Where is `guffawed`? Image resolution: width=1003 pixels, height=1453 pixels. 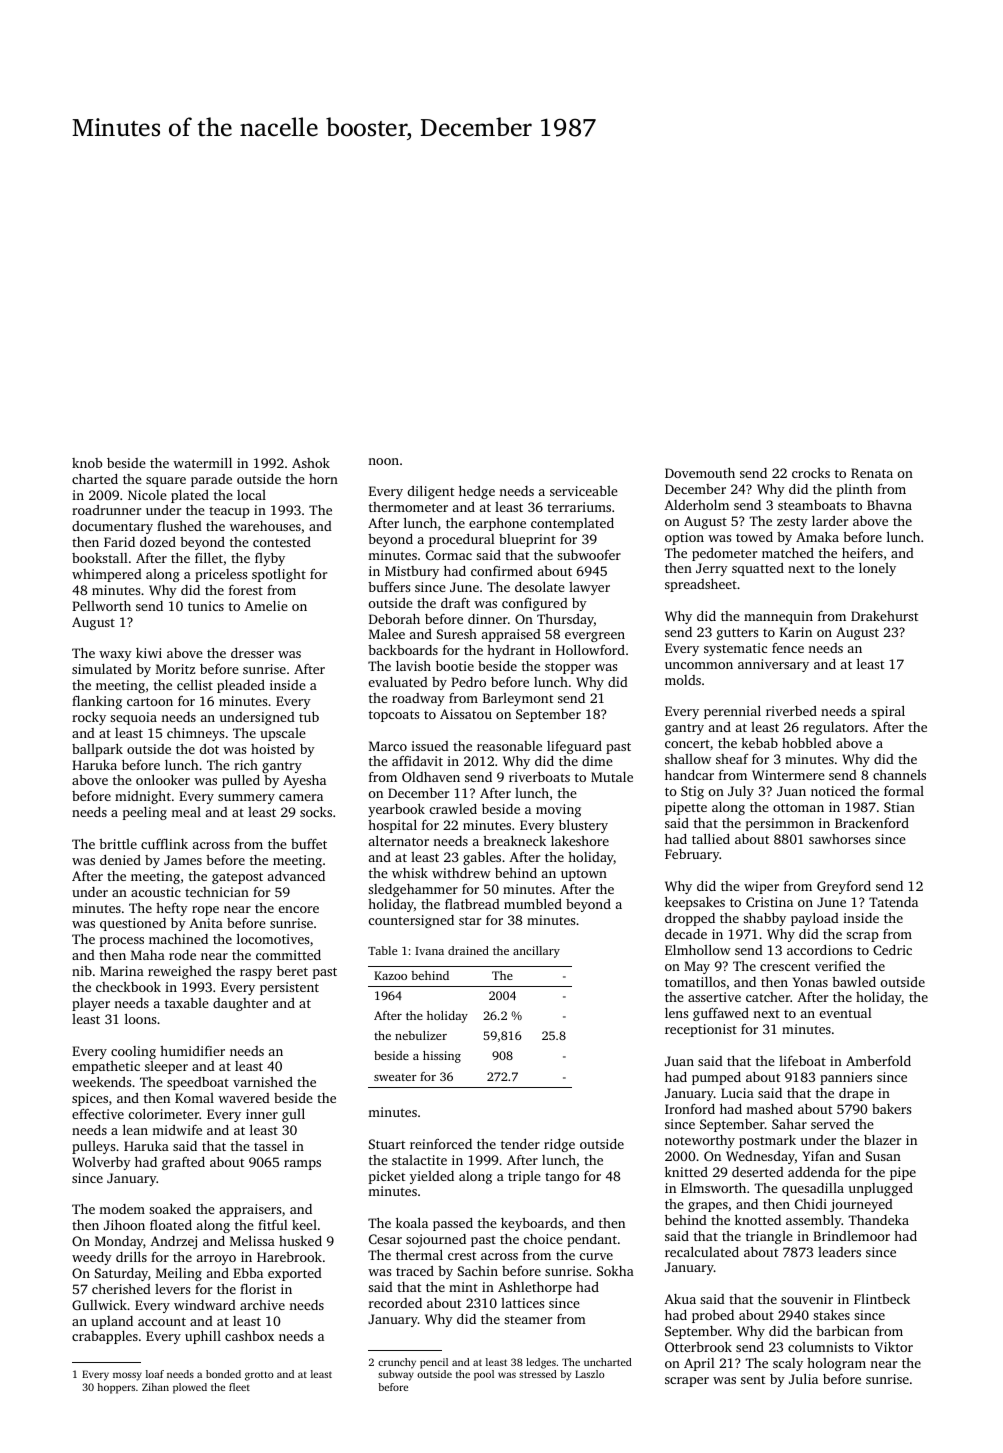 guffawed is located at coordinates (721, 1014).
